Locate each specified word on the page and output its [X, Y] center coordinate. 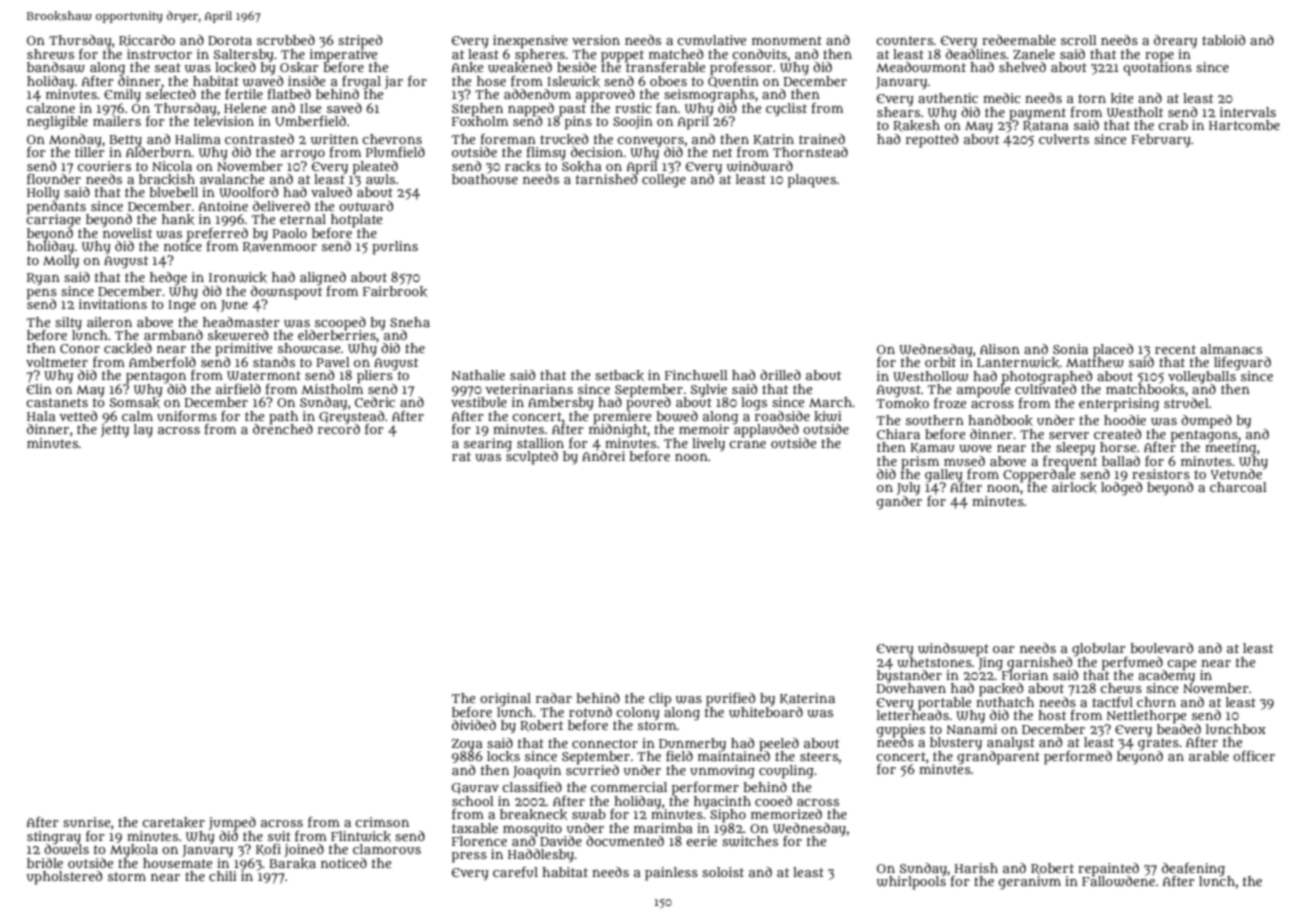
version [596, 40]
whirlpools [911, 883]
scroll [1079, 40]
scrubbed [286, 40]
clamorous [387, 849]
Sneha [410, 322]
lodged [1121, 489]
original [505, 700]
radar [554, 698]
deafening [1193, 869]
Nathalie [478, 375]
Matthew [1095, 362]
